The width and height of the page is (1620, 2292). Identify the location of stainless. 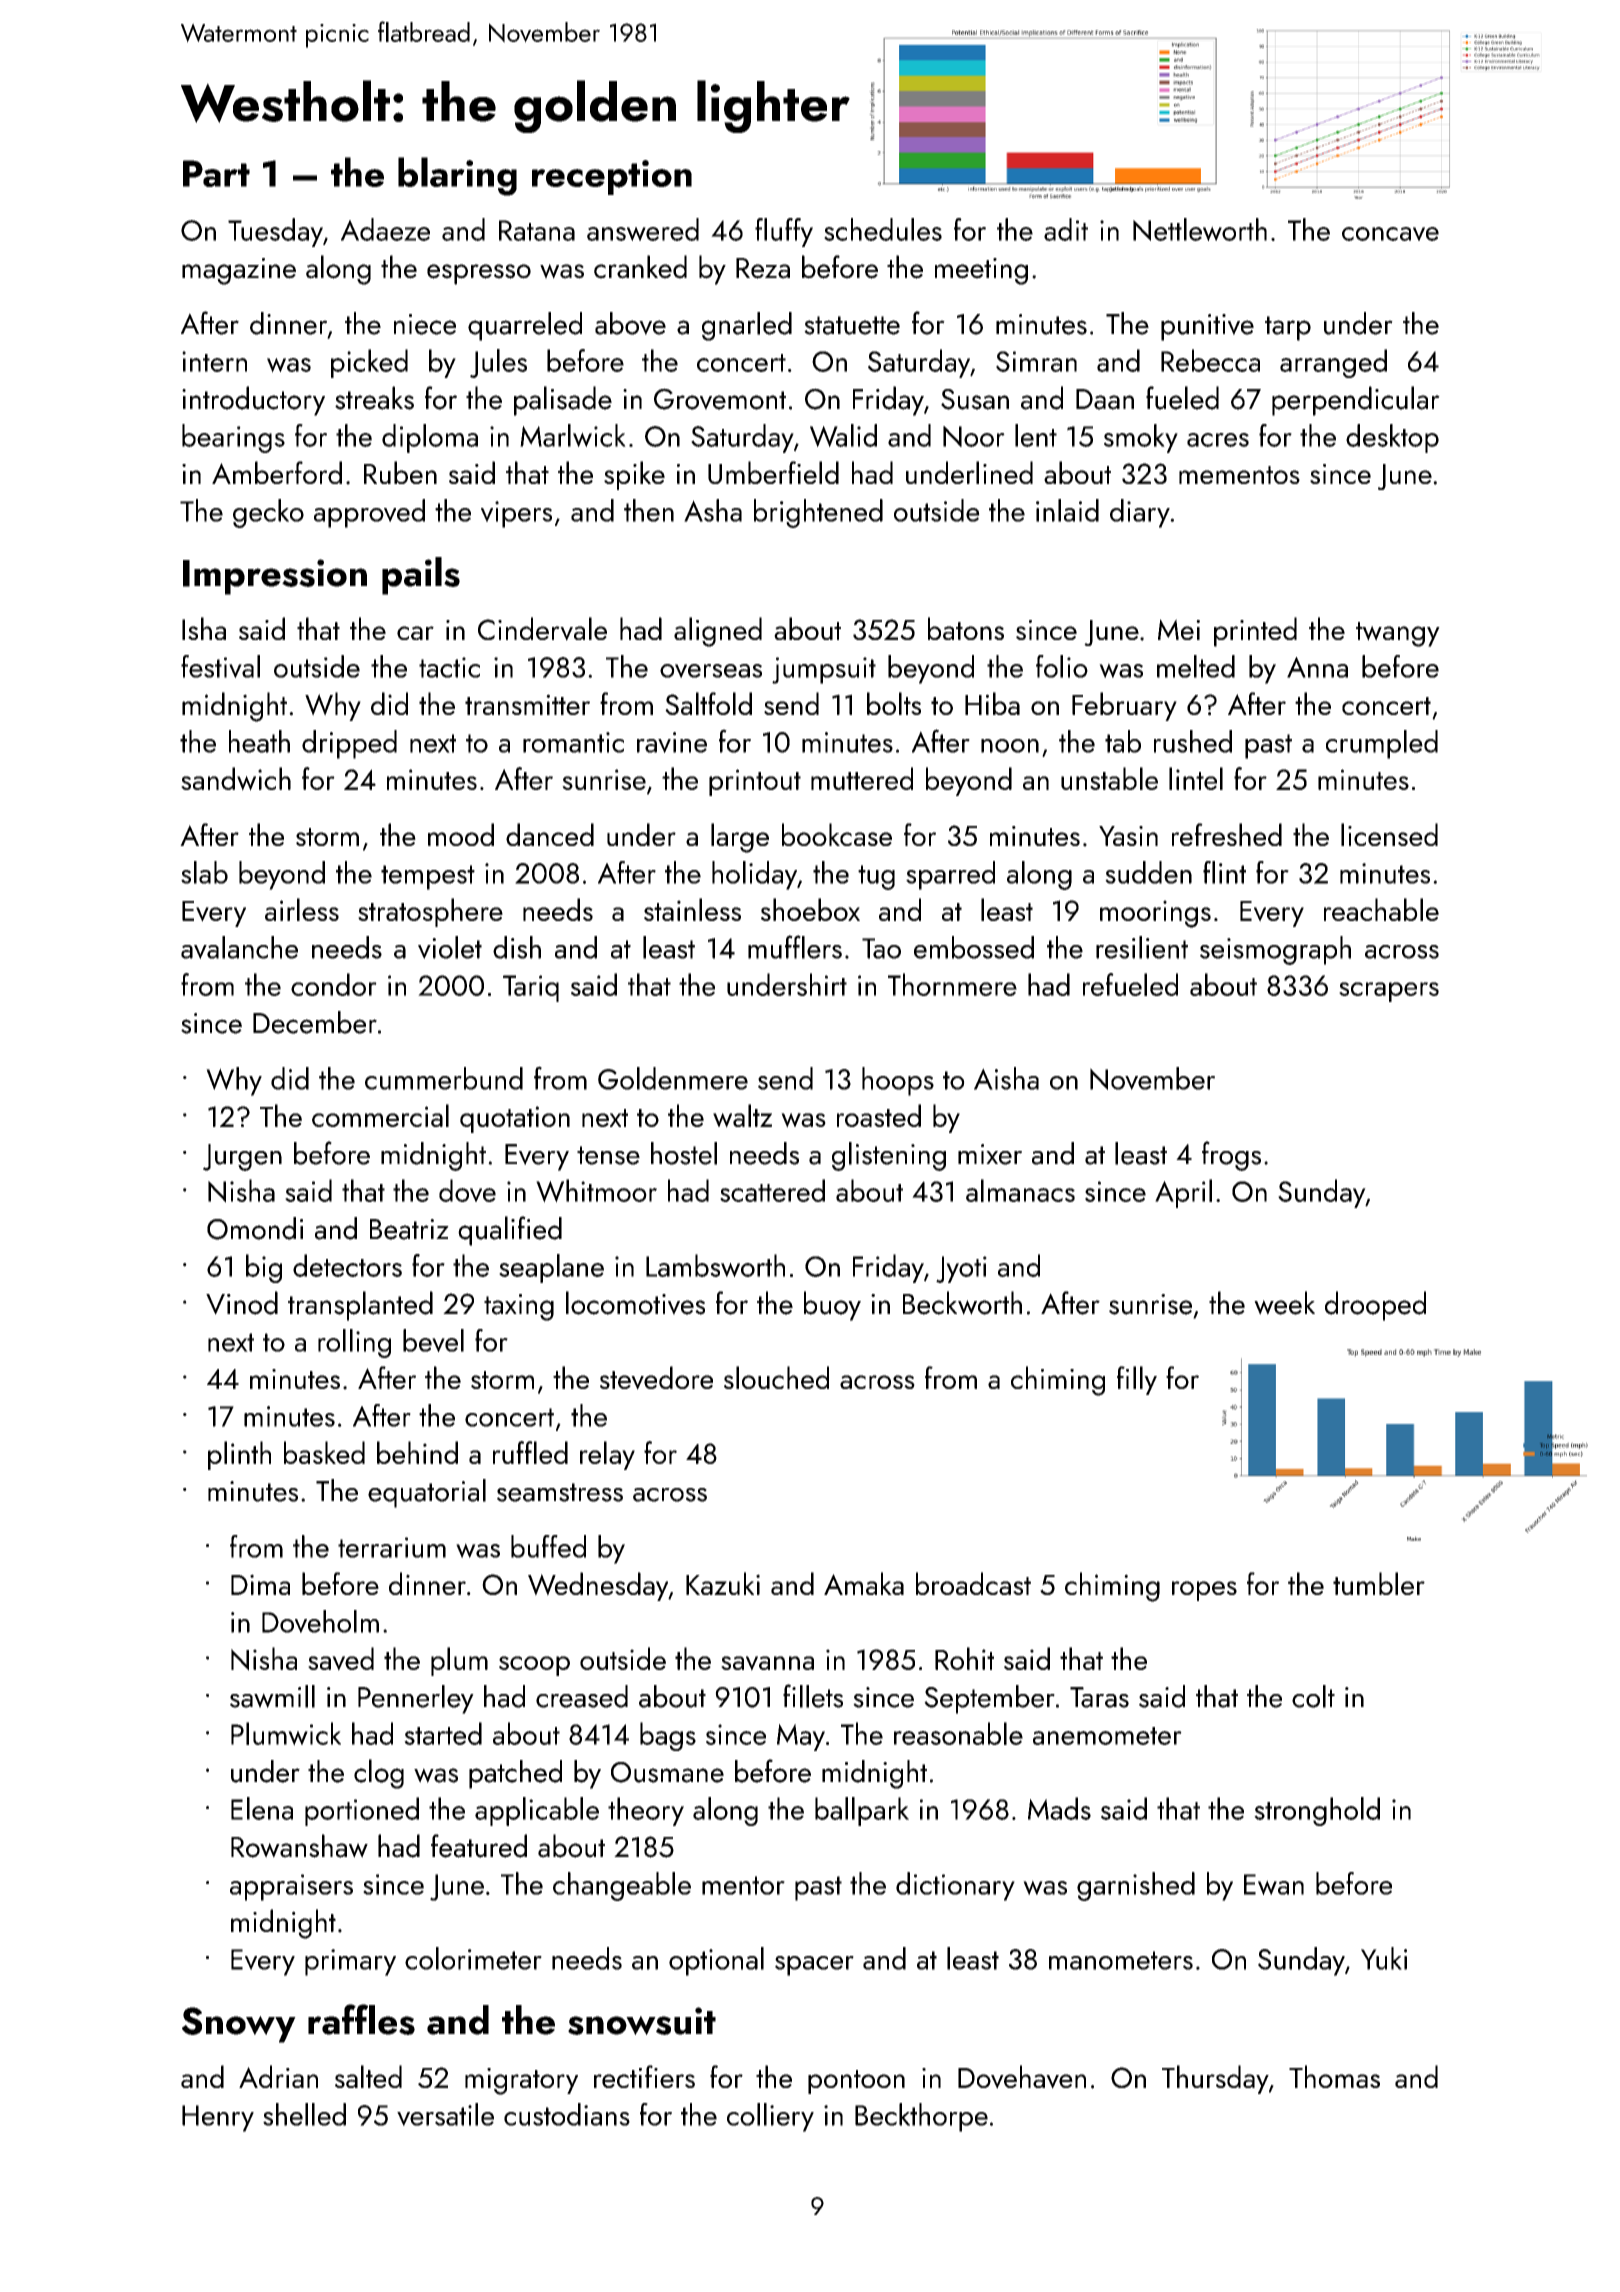
(692, 909).
